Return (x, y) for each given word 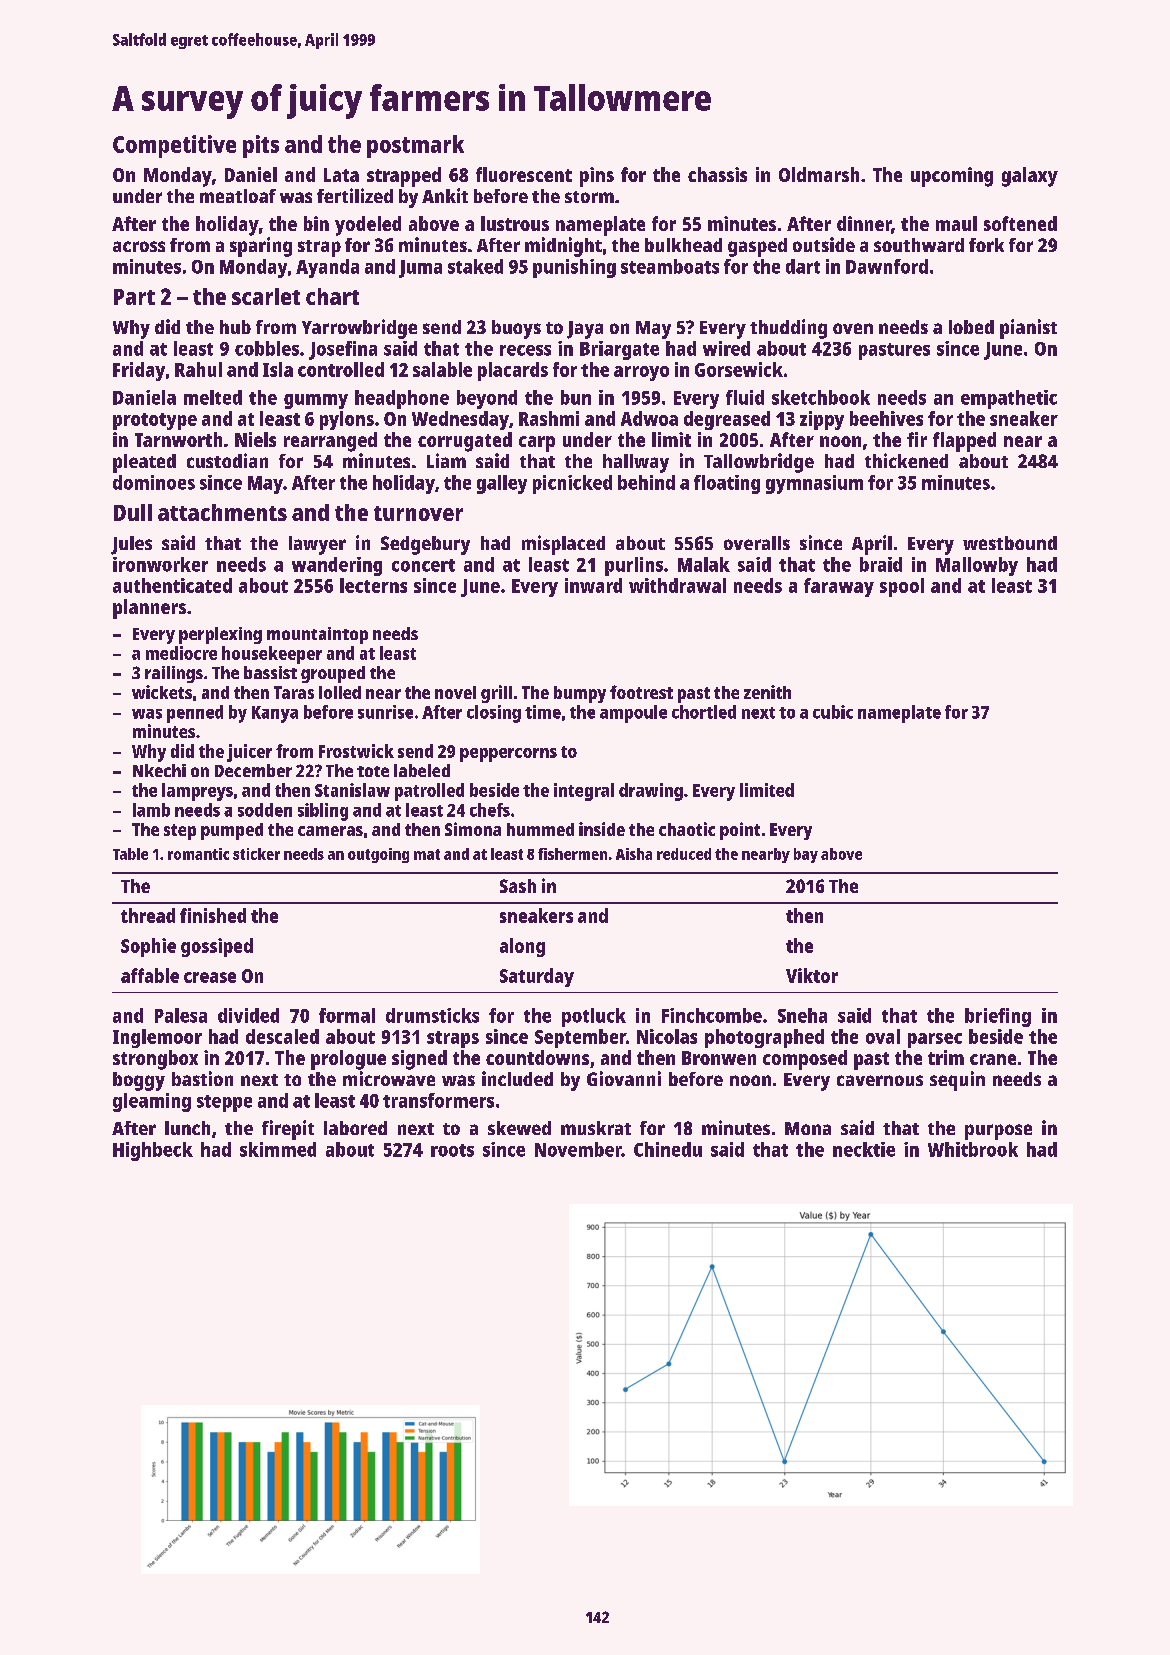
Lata (341, 175)
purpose (998, 1132)
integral (584, 792)
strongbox (155, 1060)
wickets (162, 692)
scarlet (266, 296)
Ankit (445, 195)
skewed (519, 1128)
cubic (833, 712)
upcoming (952, 177)
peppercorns (508, 755)
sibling (323, 812)
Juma (420, 269)
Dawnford (887, 266)
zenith (767, 692)
